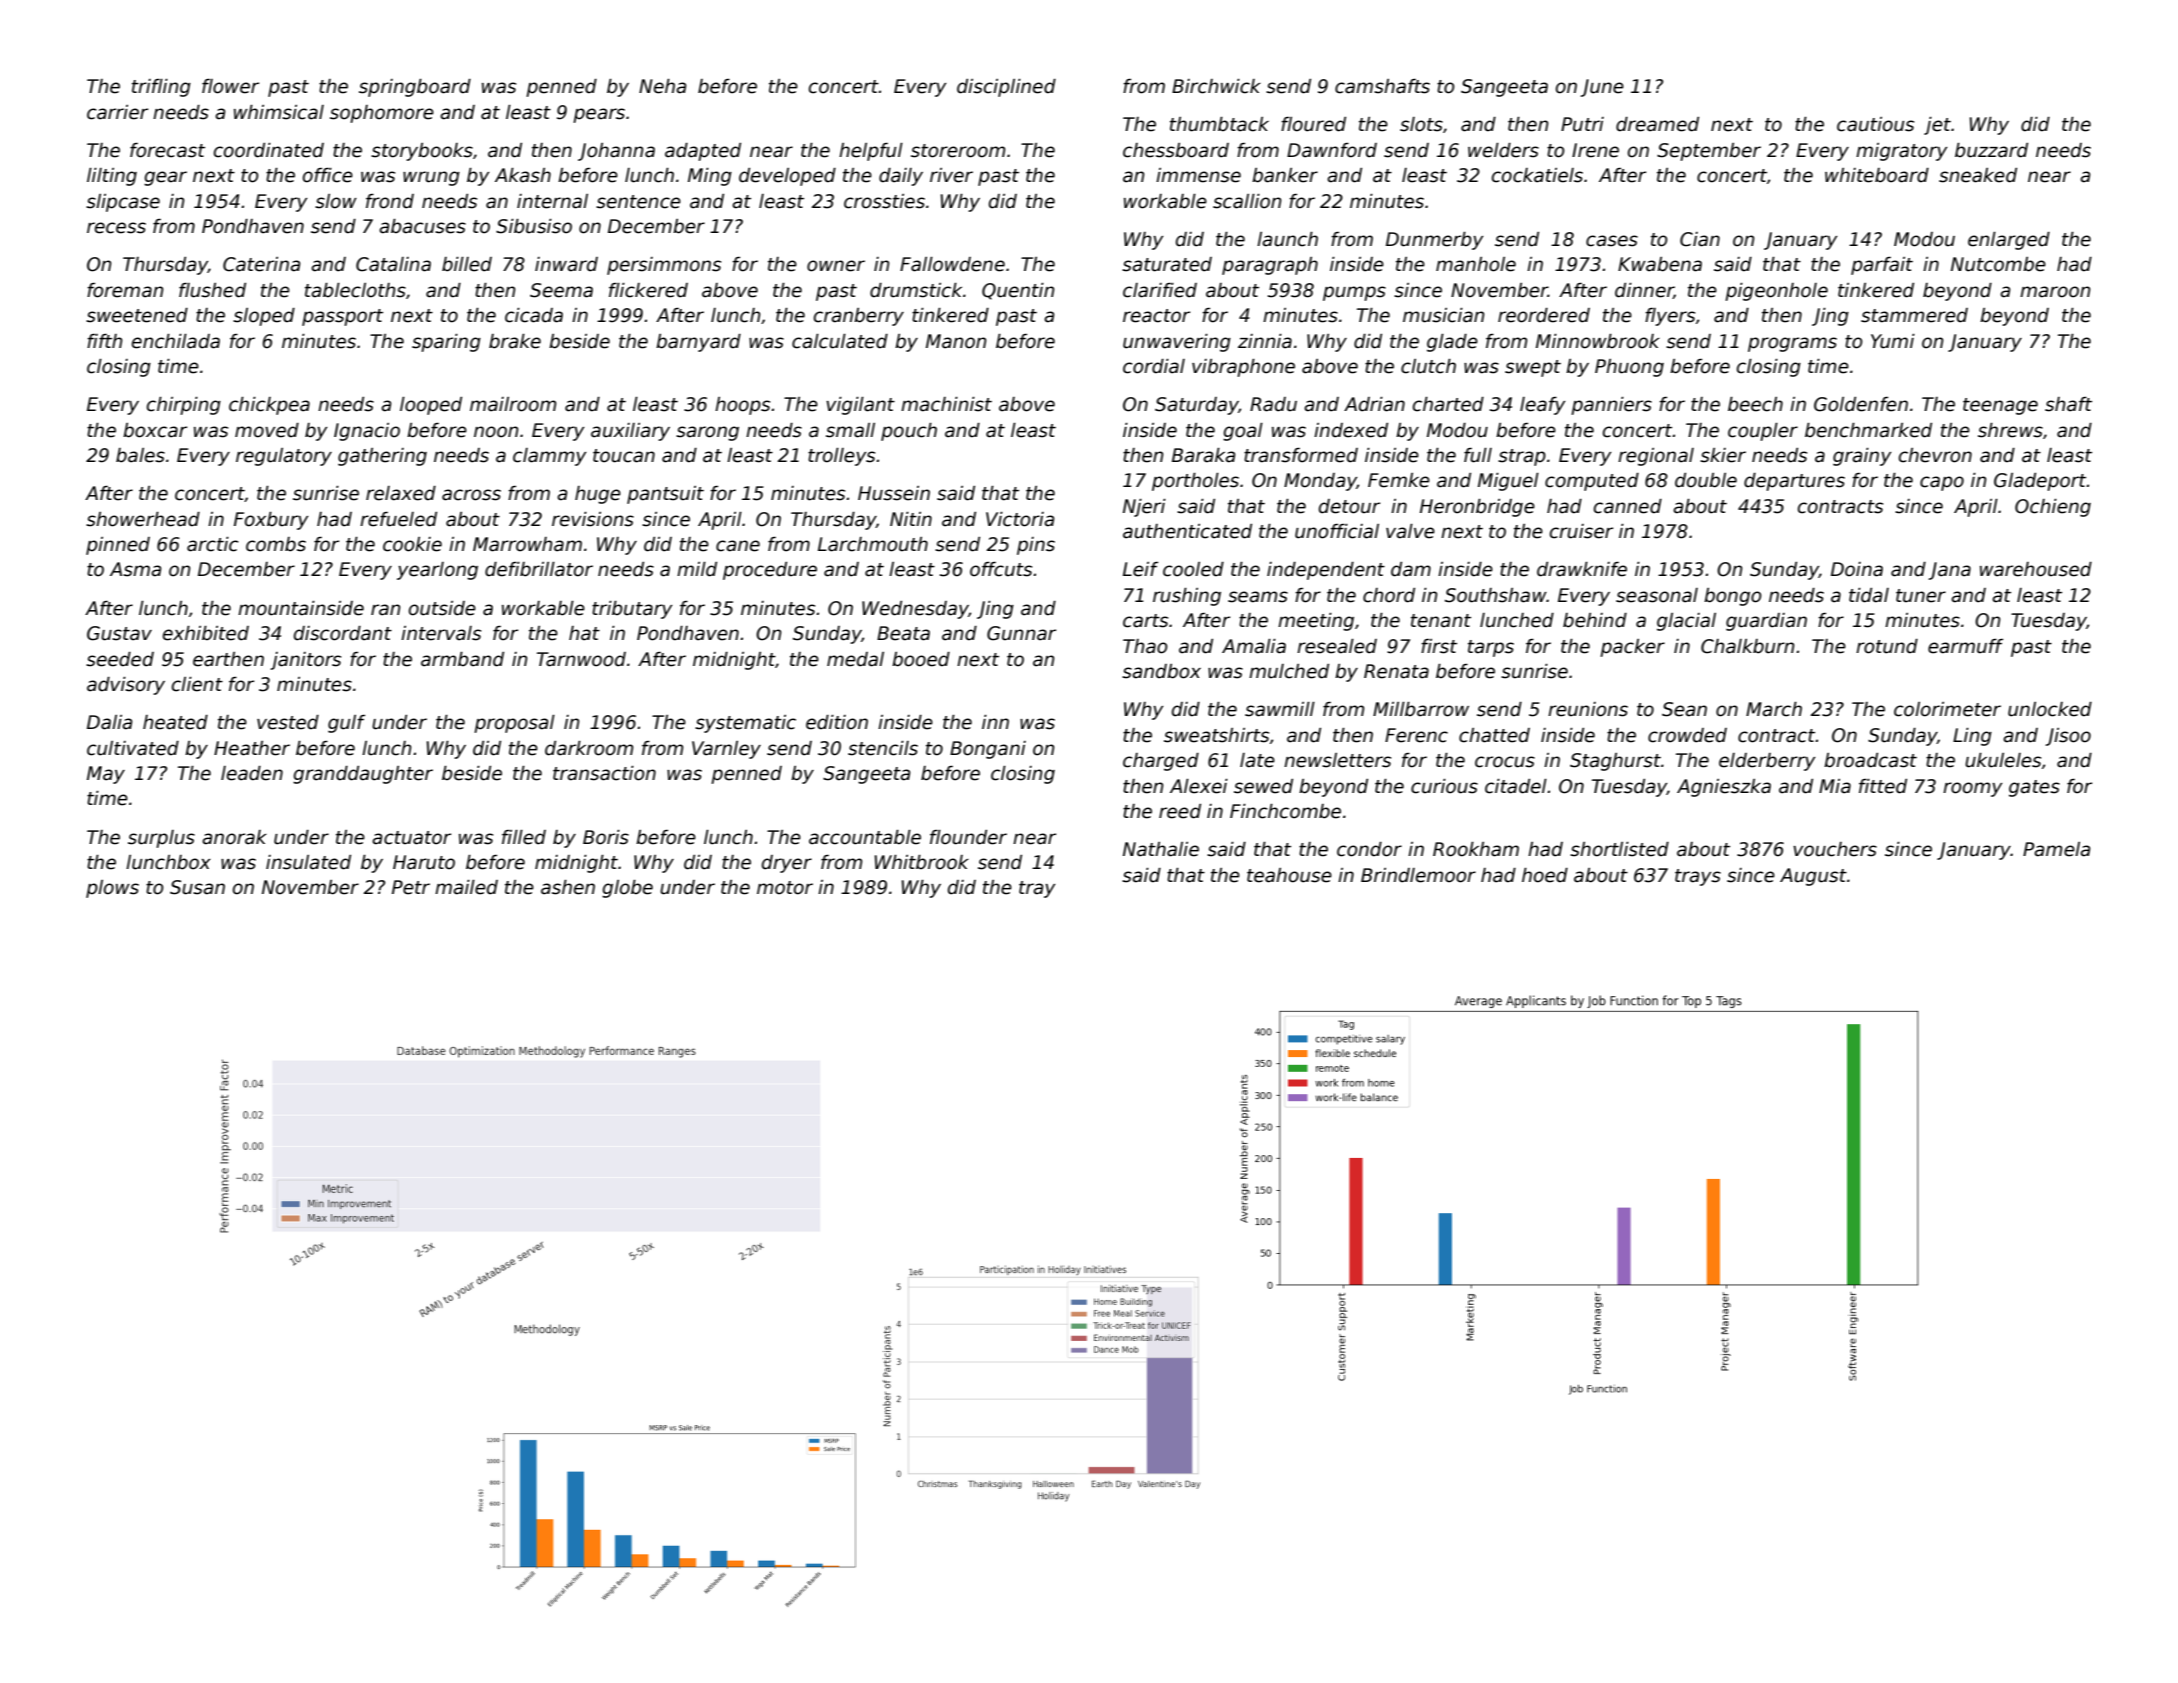  Describe the element at coordinates (1434, 241) in the screenshot. I see `Dunmerby` at that location.
